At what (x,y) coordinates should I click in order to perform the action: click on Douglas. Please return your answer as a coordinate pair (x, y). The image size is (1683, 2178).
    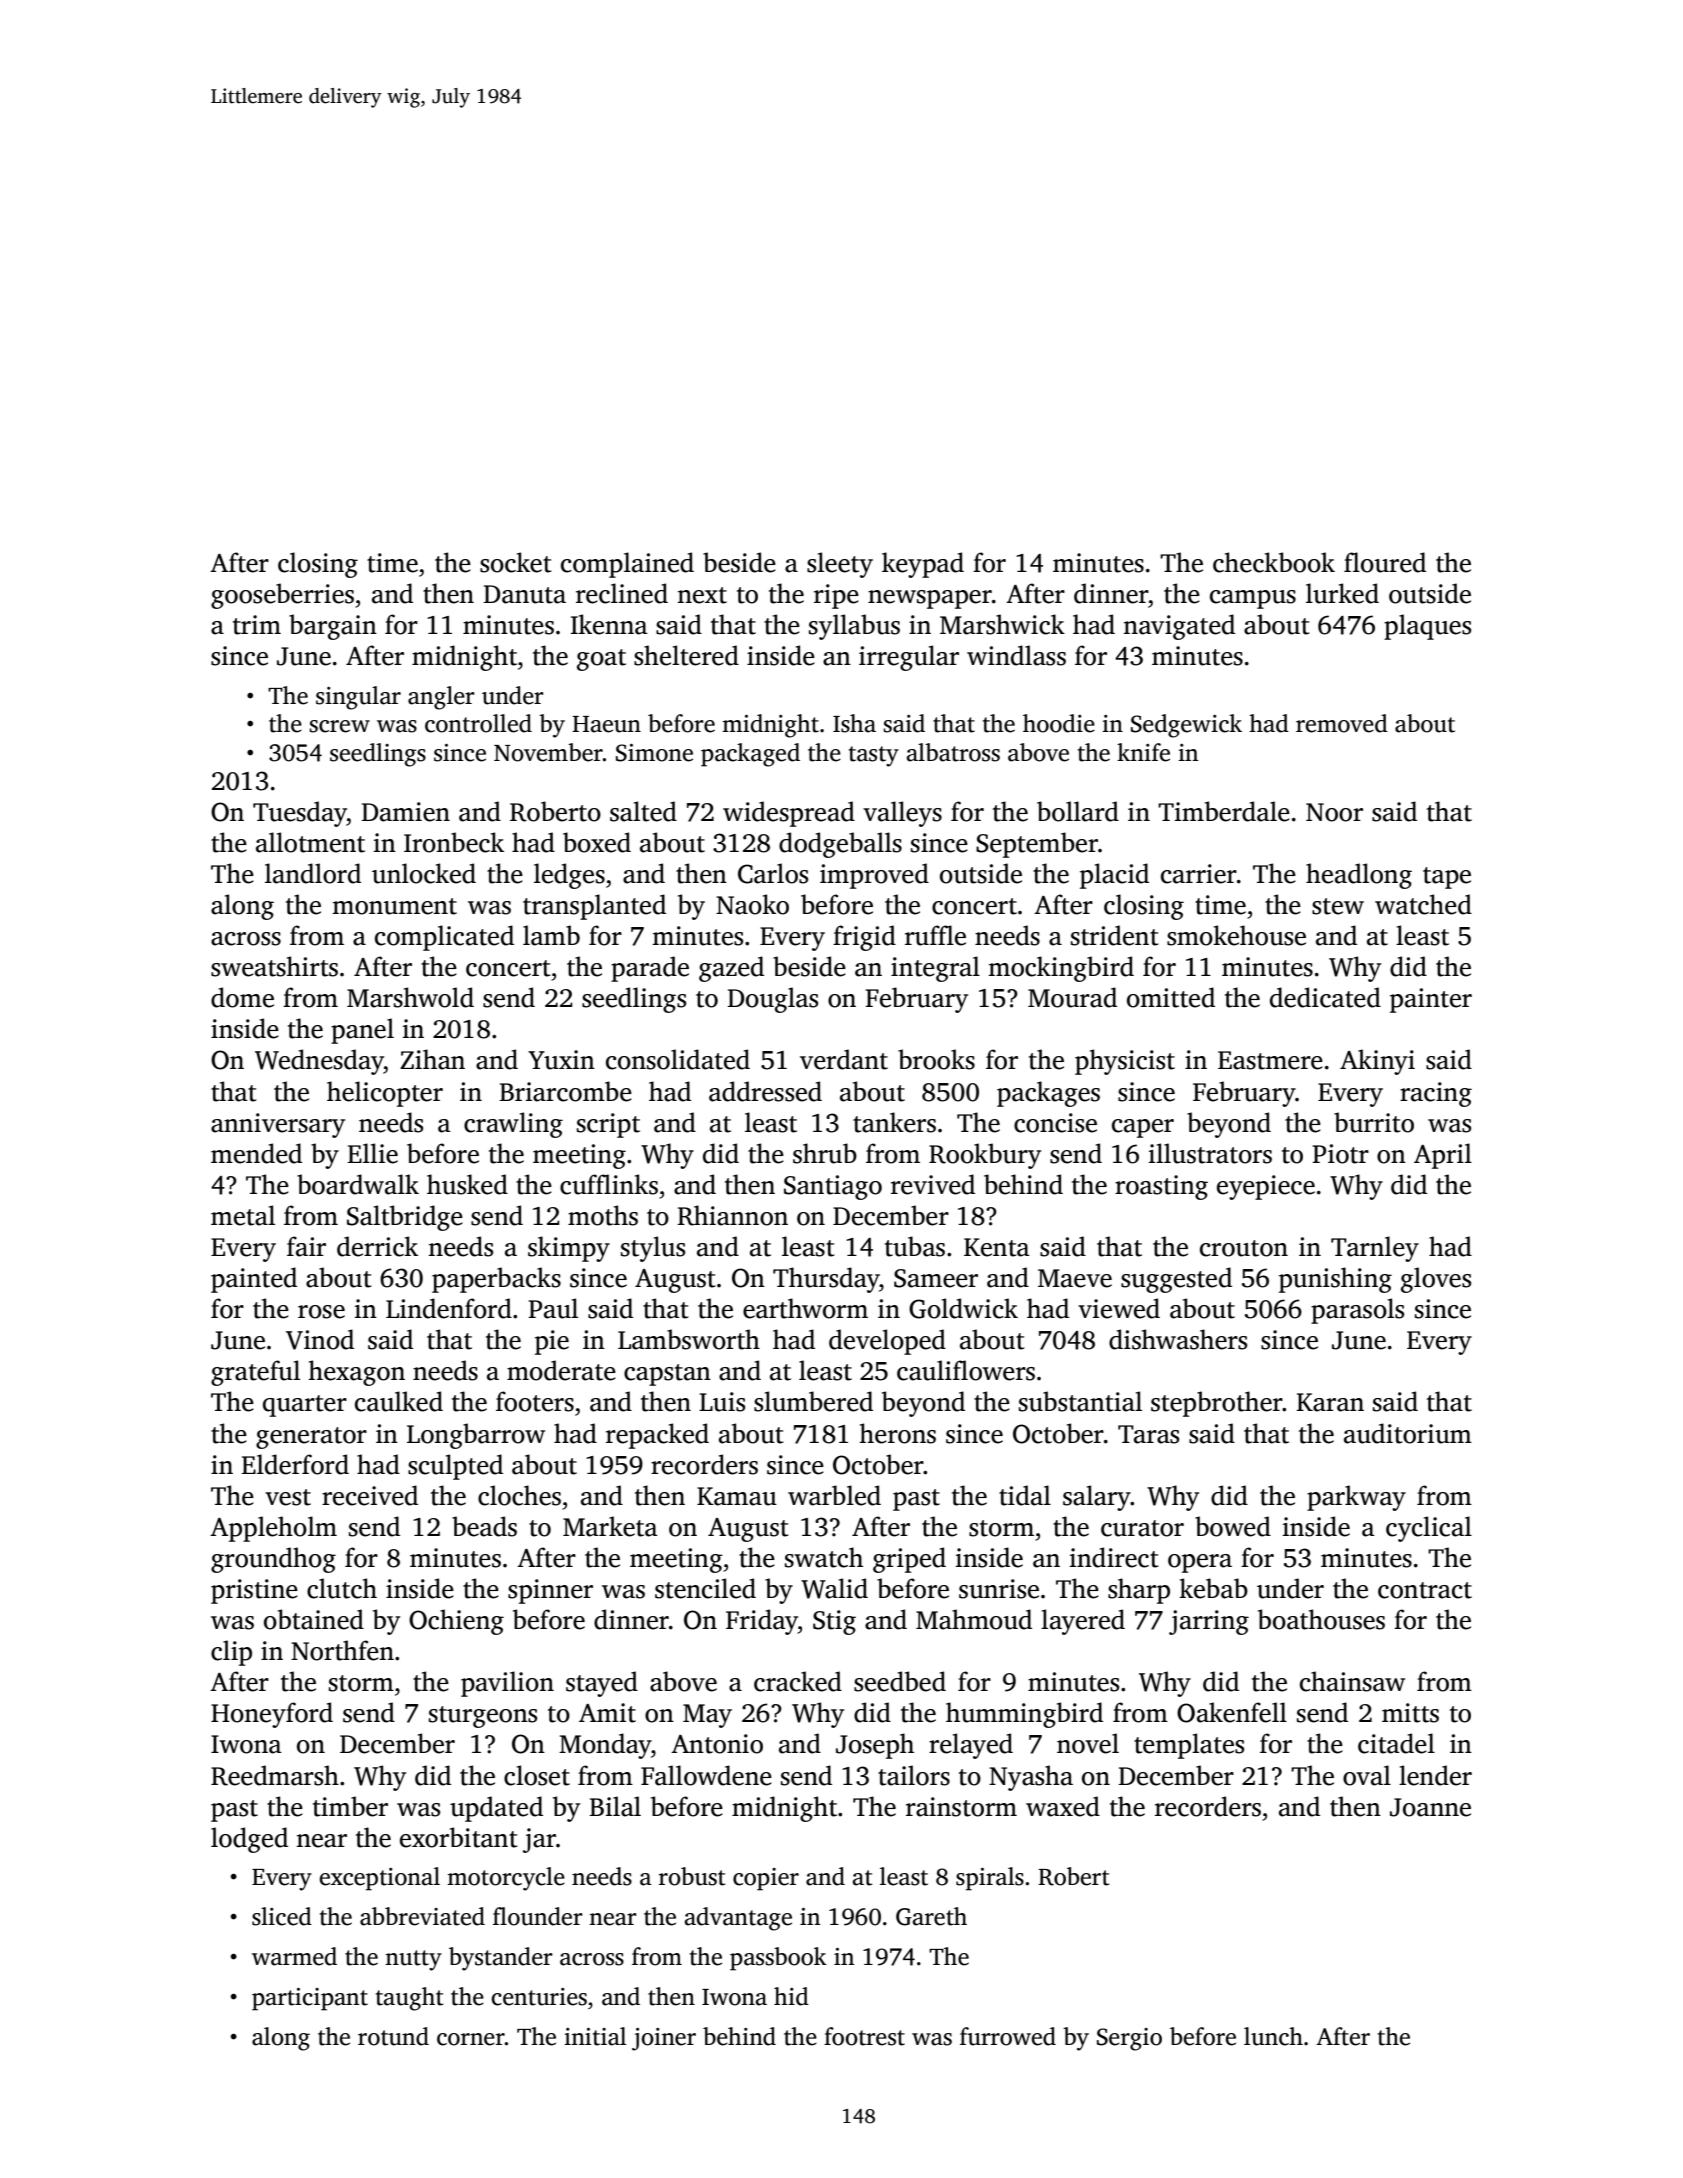
    Looking at the image, I should click on (773, 1000).
